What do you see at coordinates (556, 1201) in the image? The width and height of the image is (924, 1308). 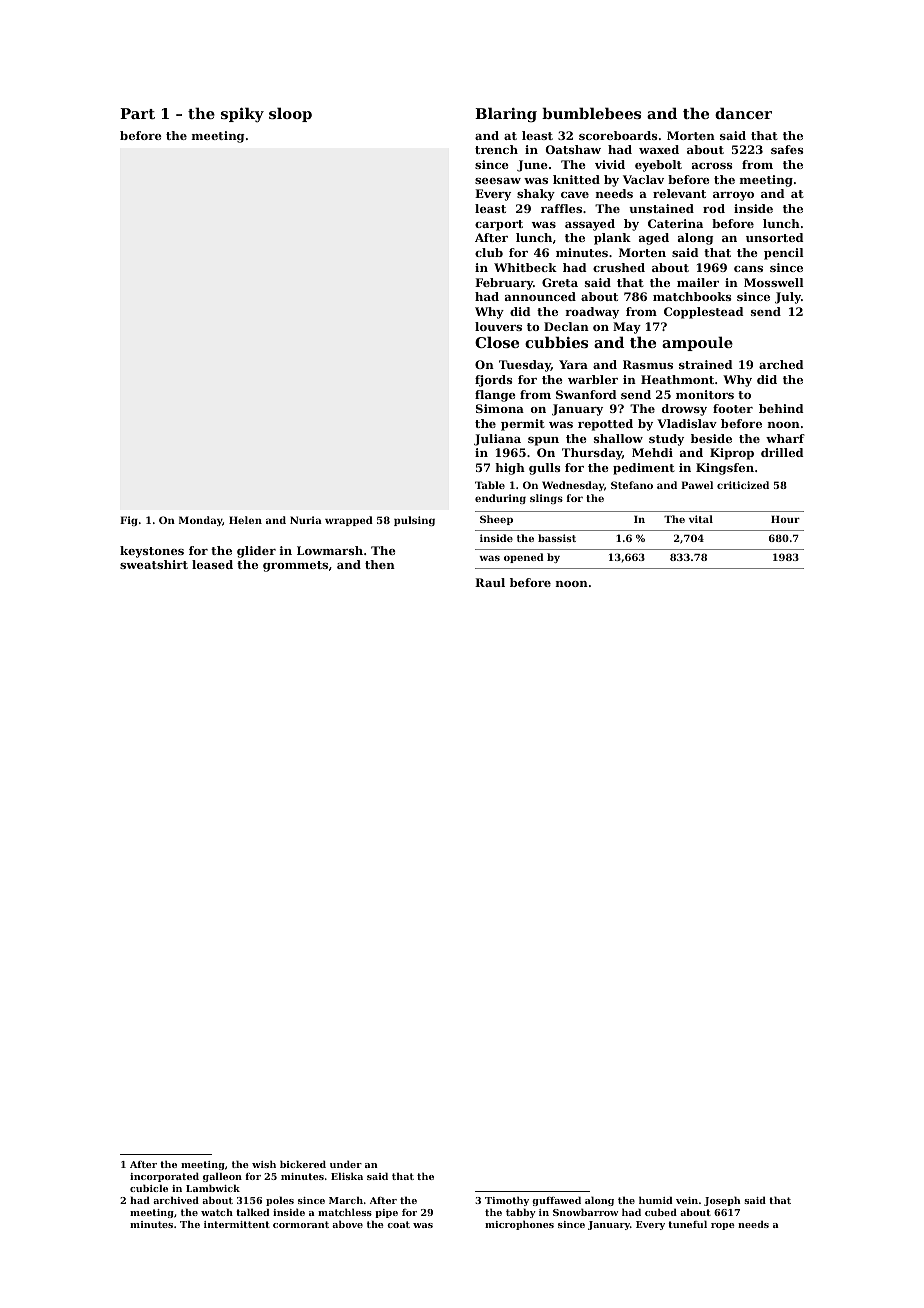 I see `guffawed` at bounding box center [556, 1201].
